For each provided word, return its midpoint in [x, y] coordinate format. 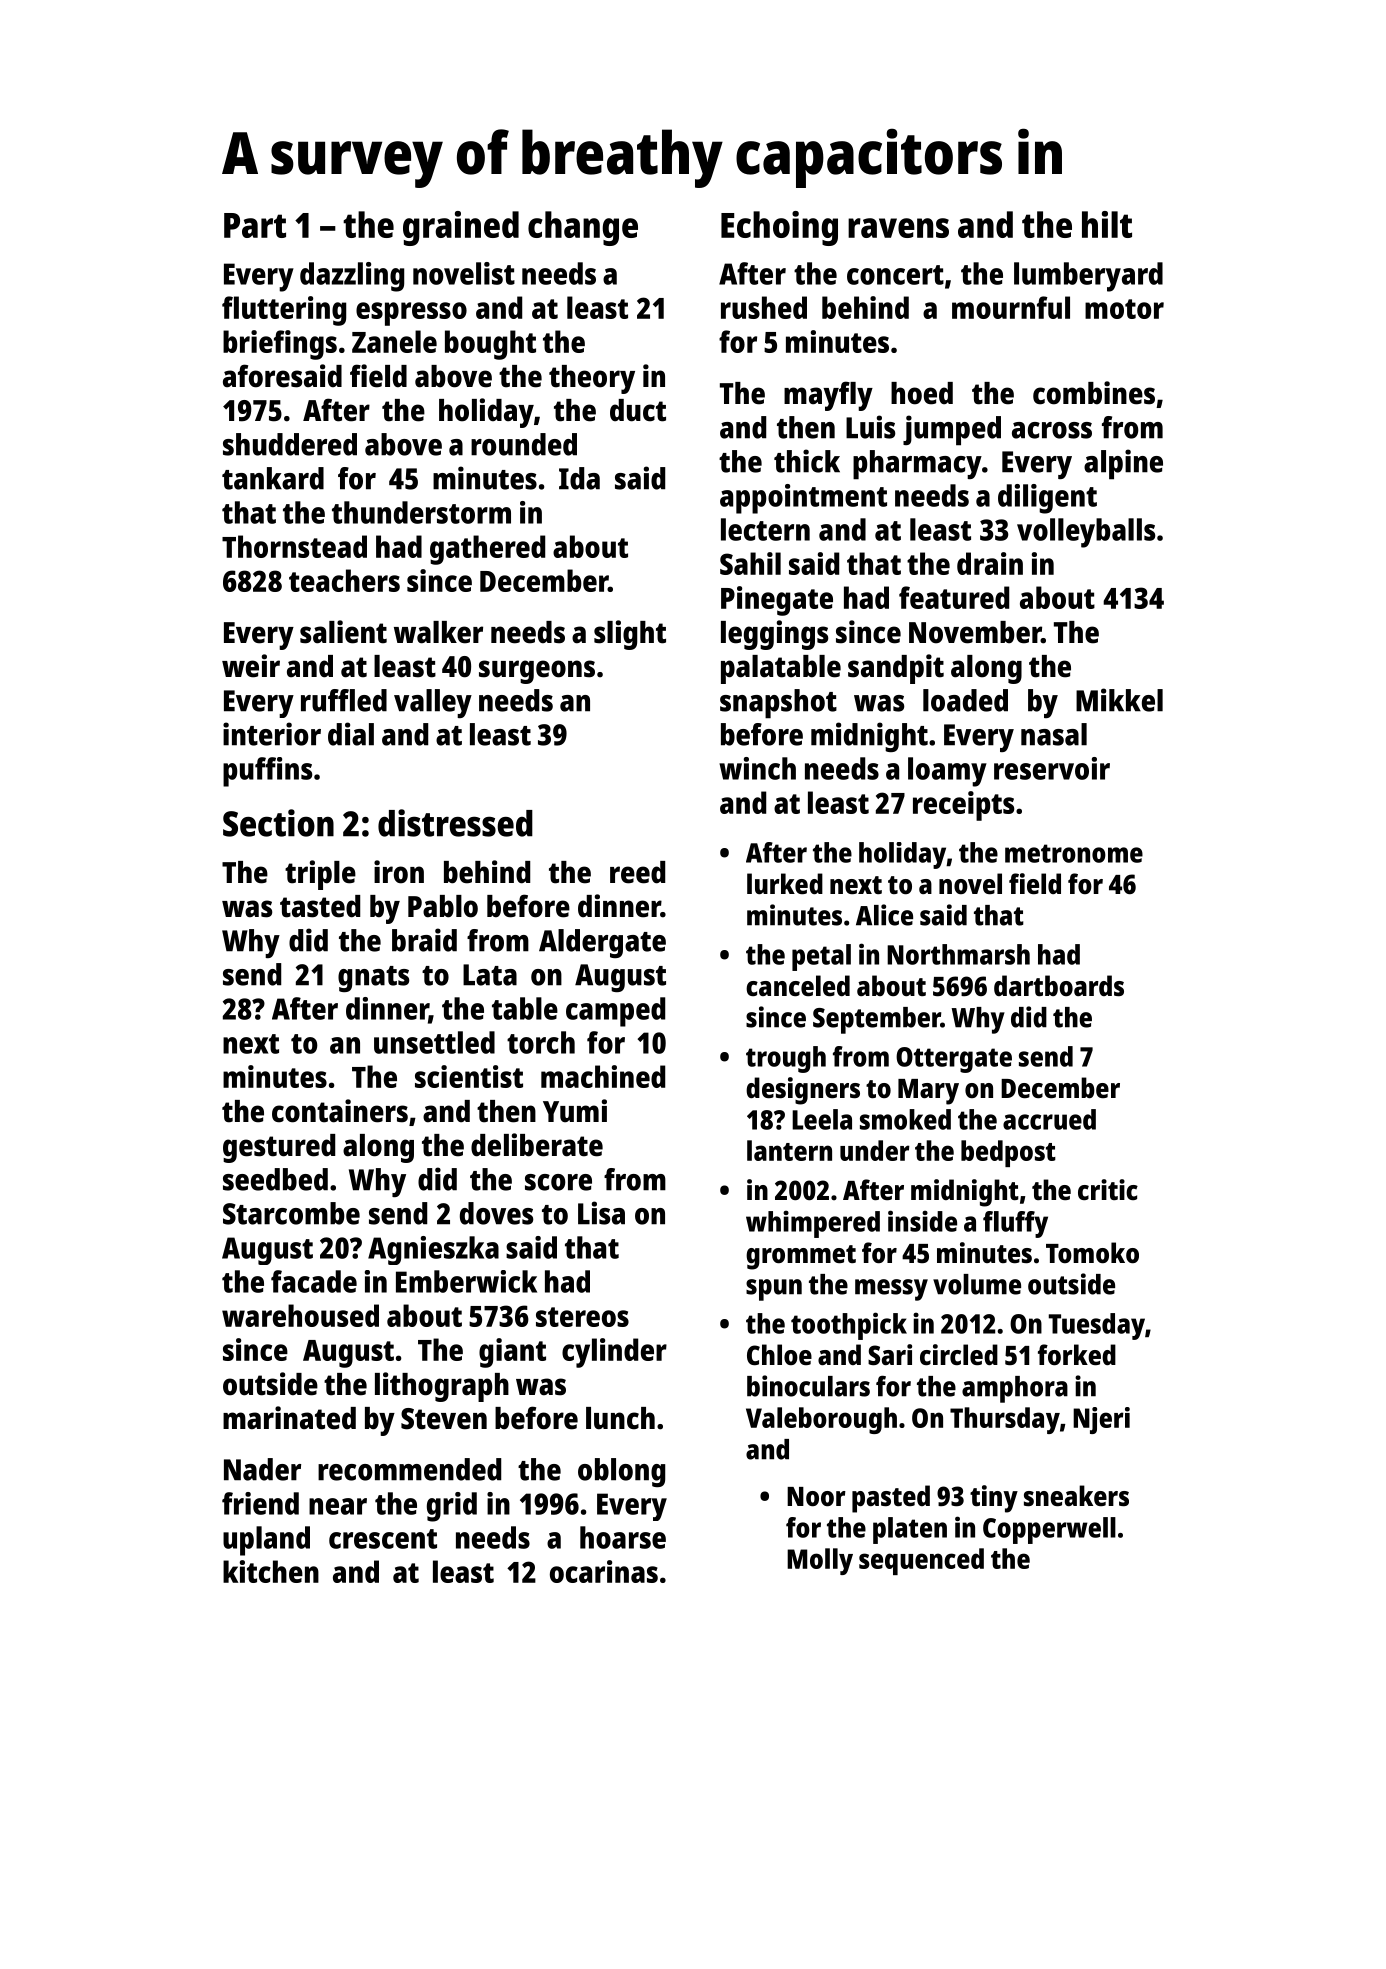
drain [990, 563]
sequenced [921, 1561]
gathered [487, 550]
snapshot [778, 704]
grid [452, 1507]
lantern [789, 1150]
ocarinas [604, 1571]
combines [1094, 393]
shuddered [290, 444]
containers [340, 1111]
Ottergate [954, 1060]
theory [592, 379]
